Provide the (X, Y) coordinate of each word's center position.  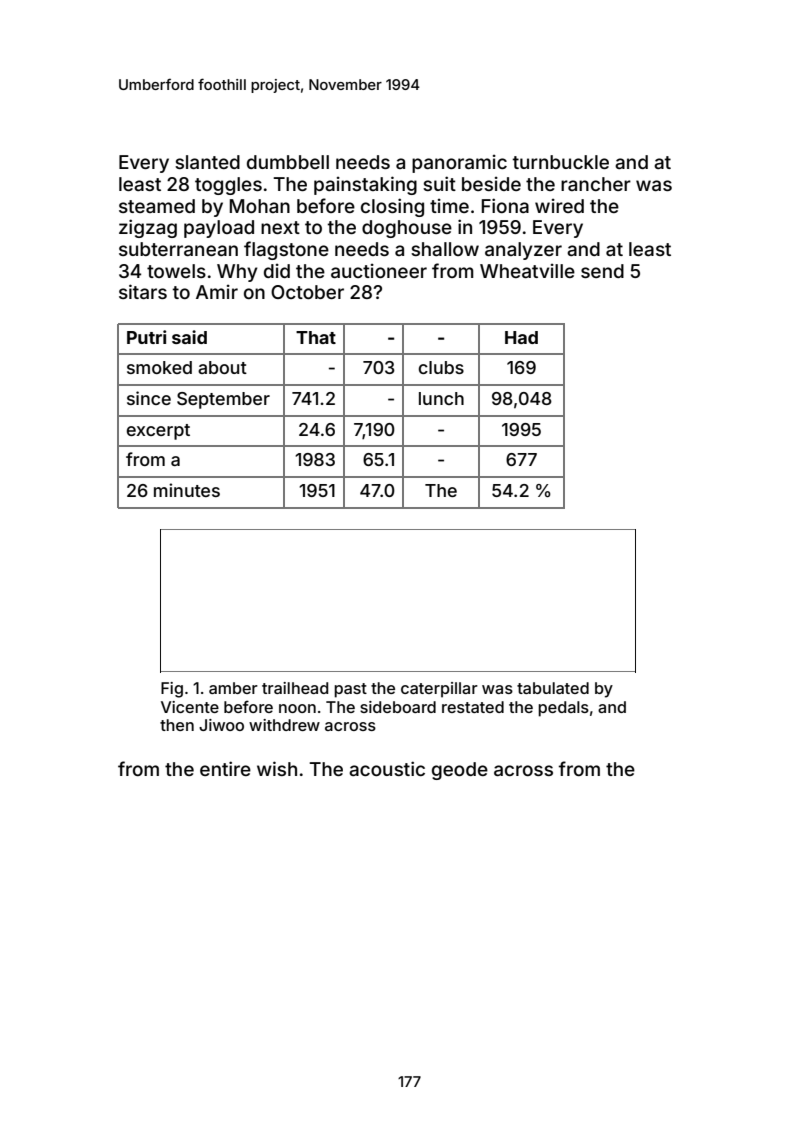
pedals (563, 709)
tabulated (553, 688)
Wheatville (527, 271)
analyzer (523, 251)
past (350, 690)
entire (225, 768)
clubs (441, 367)
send (602, 271)
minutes (187, 490)
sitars (143, 291)
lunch (441, 398)
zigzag (148, 228)
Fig (172, 690)
